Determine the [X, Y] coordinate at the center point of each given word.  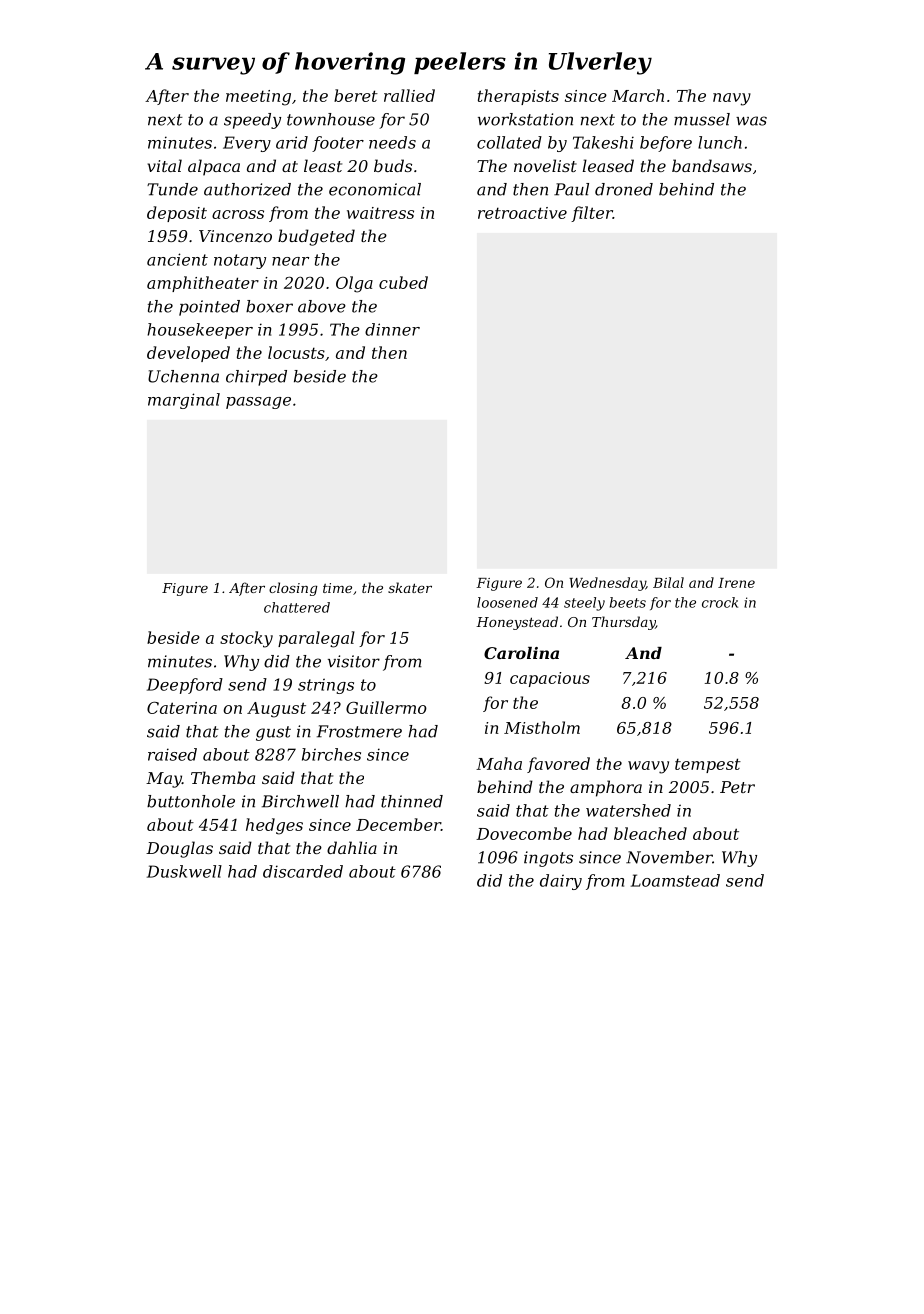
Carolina [521, 653]
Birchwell [300, 801]
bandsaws [712, 165]
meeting [258, 98]
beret [356, 95]
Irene [736, 583]
